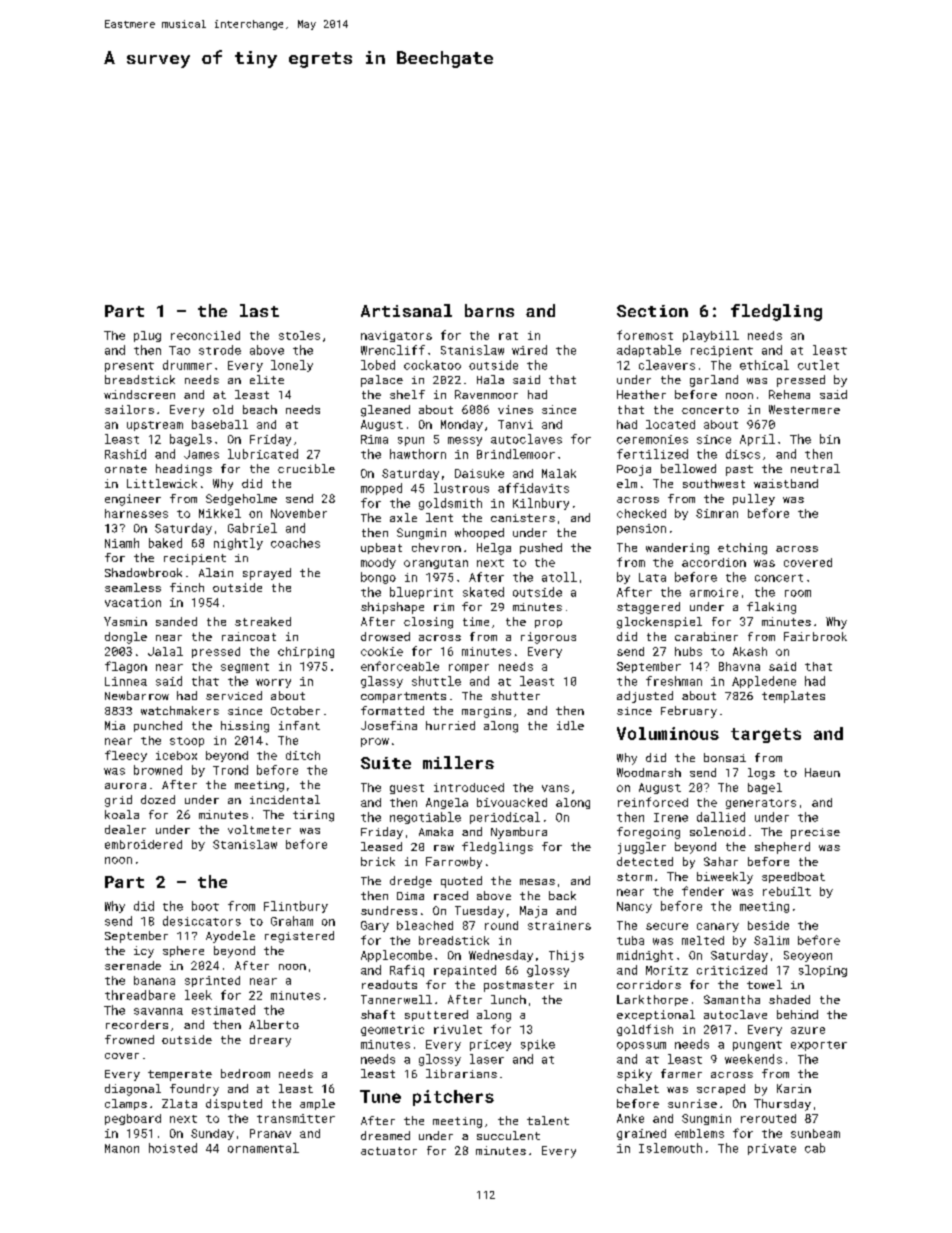 This document has width=952, height=1233. What do you see at coordinates (125, 829) in the document?
I see `dealer` at bounding box center [125, 829].
